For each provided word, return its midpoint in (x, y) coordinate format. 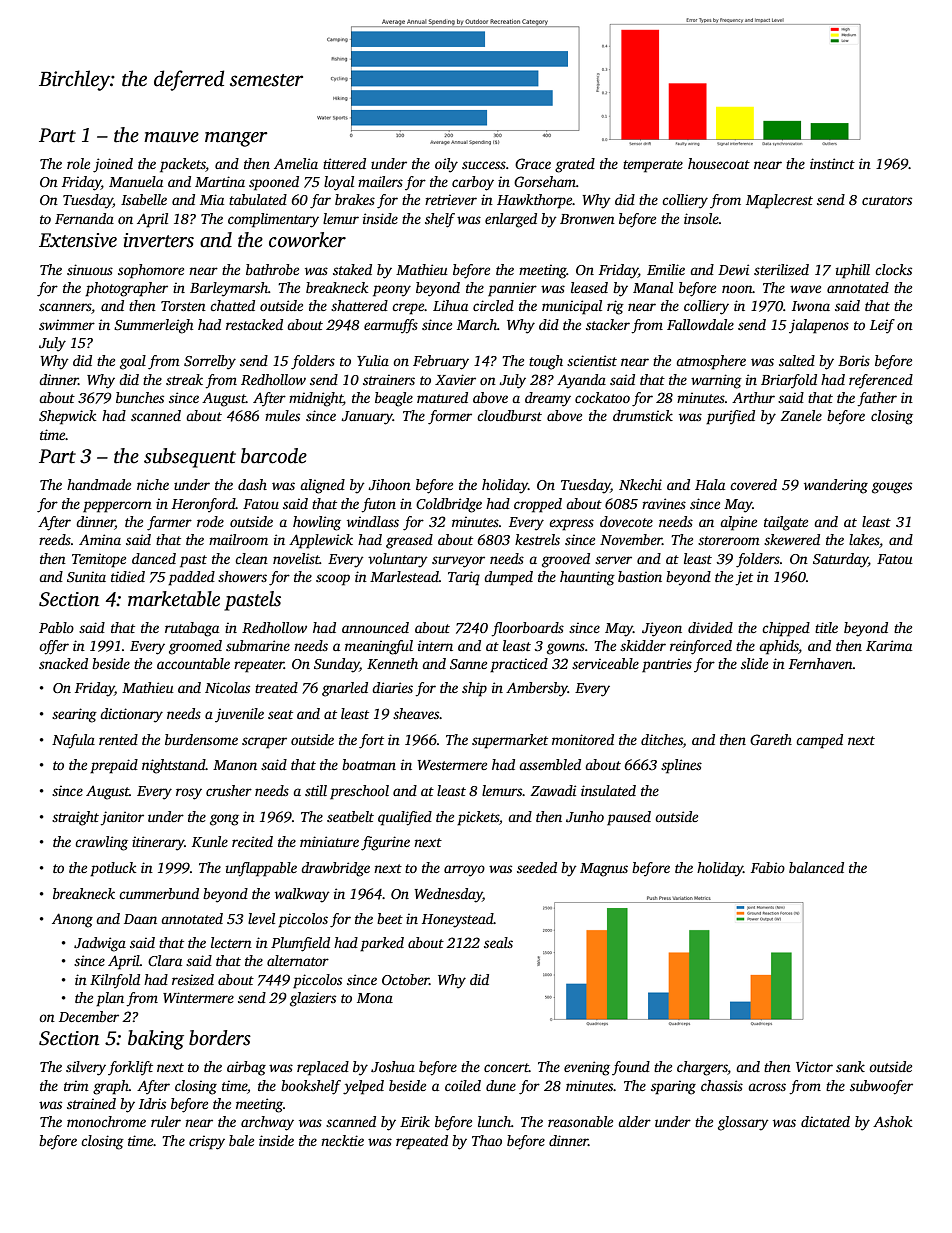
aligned (322, 486)
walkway (302, 895)
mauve (171, 137)
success (484, 165)
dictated (825, 1121)
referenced (881, 381)
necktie (342, 1140)
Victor (814, 1066)
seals (498, 942)
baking (156, 1040)
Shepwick (67, 417)
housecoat (719, 163)
